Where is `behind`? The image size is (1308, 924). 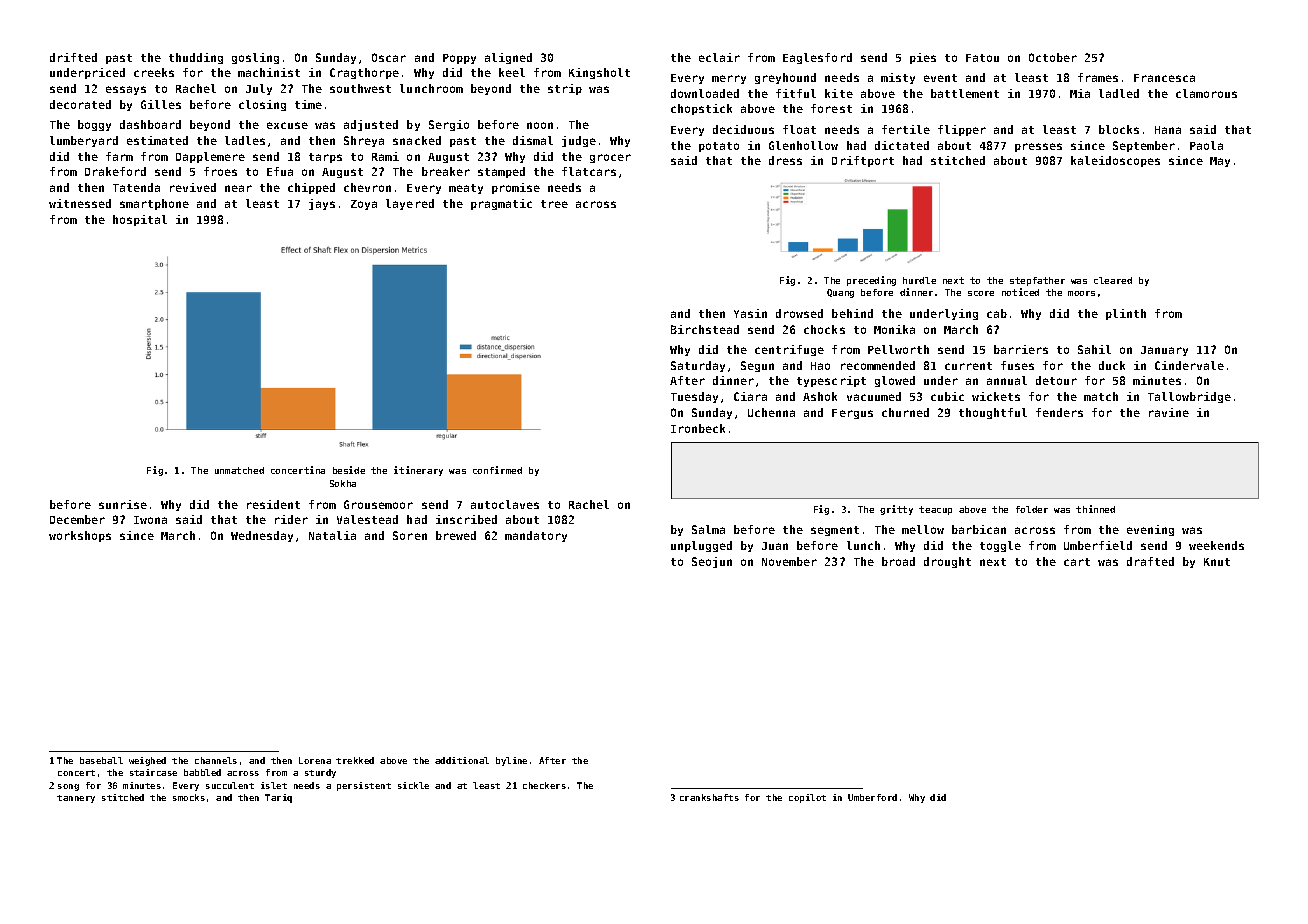 behind is located at coordinates (852, 313).
